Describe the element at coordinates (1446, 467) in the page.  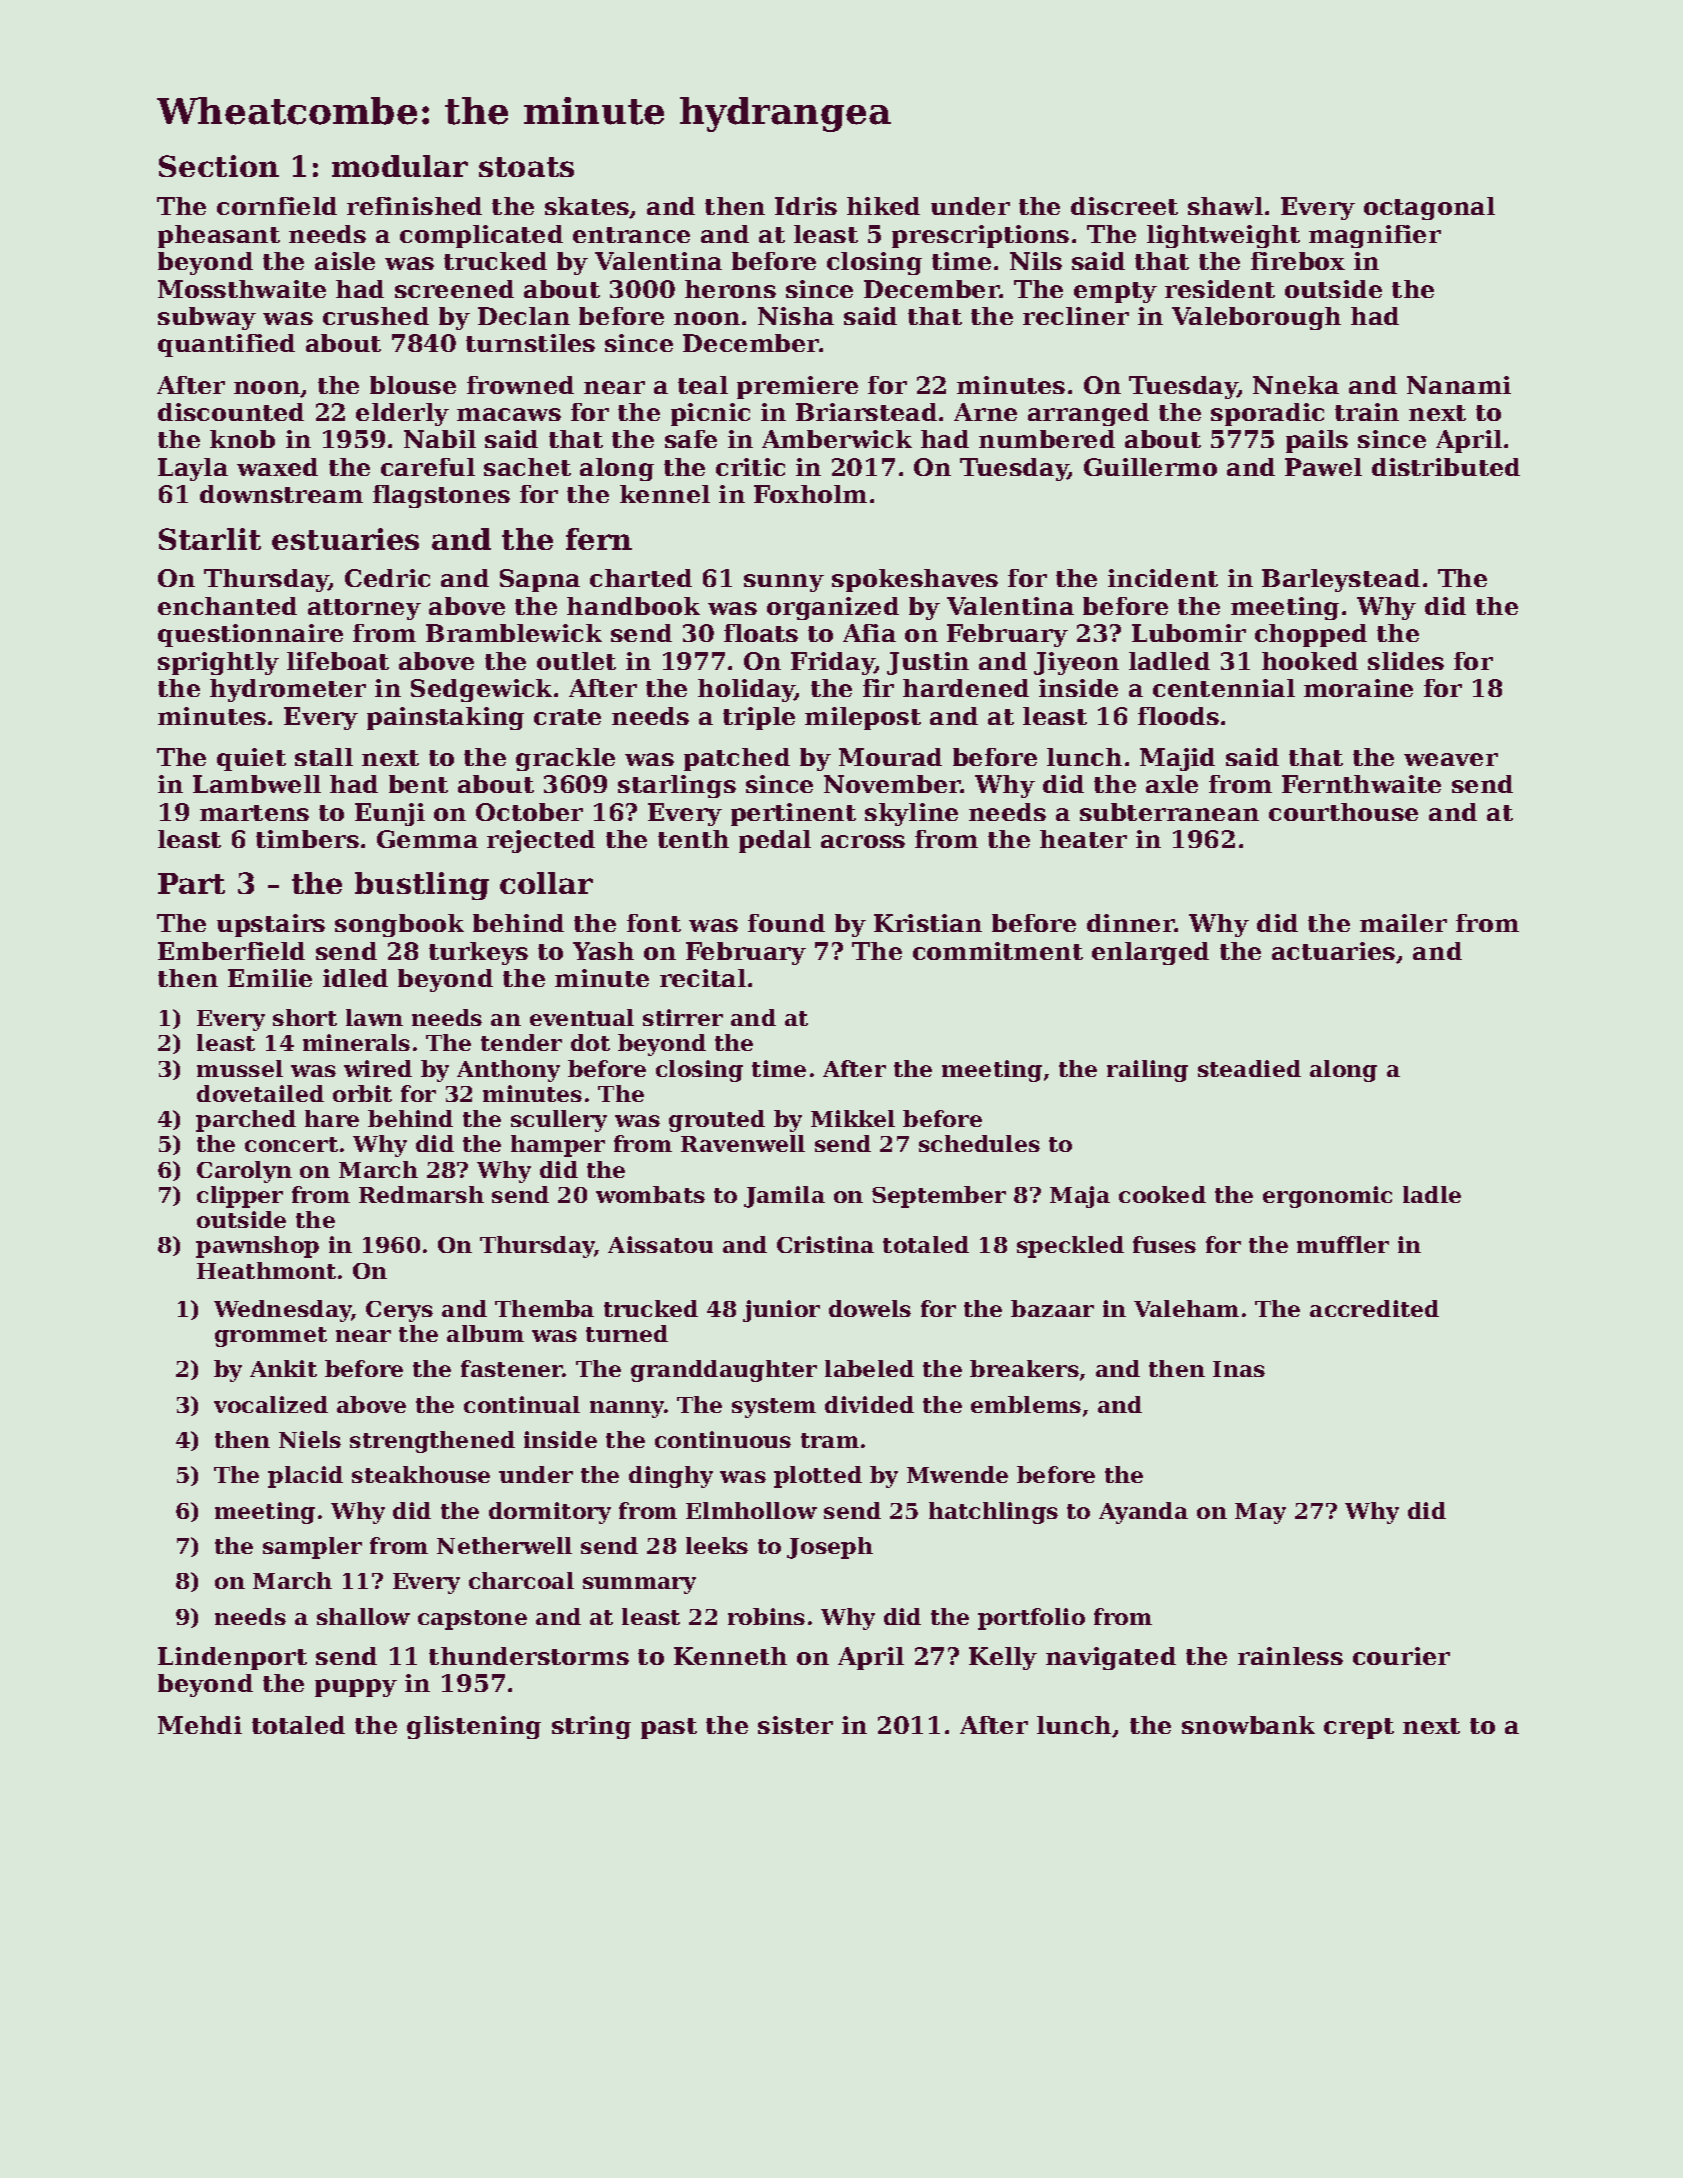
I see `distributed` at that location.
